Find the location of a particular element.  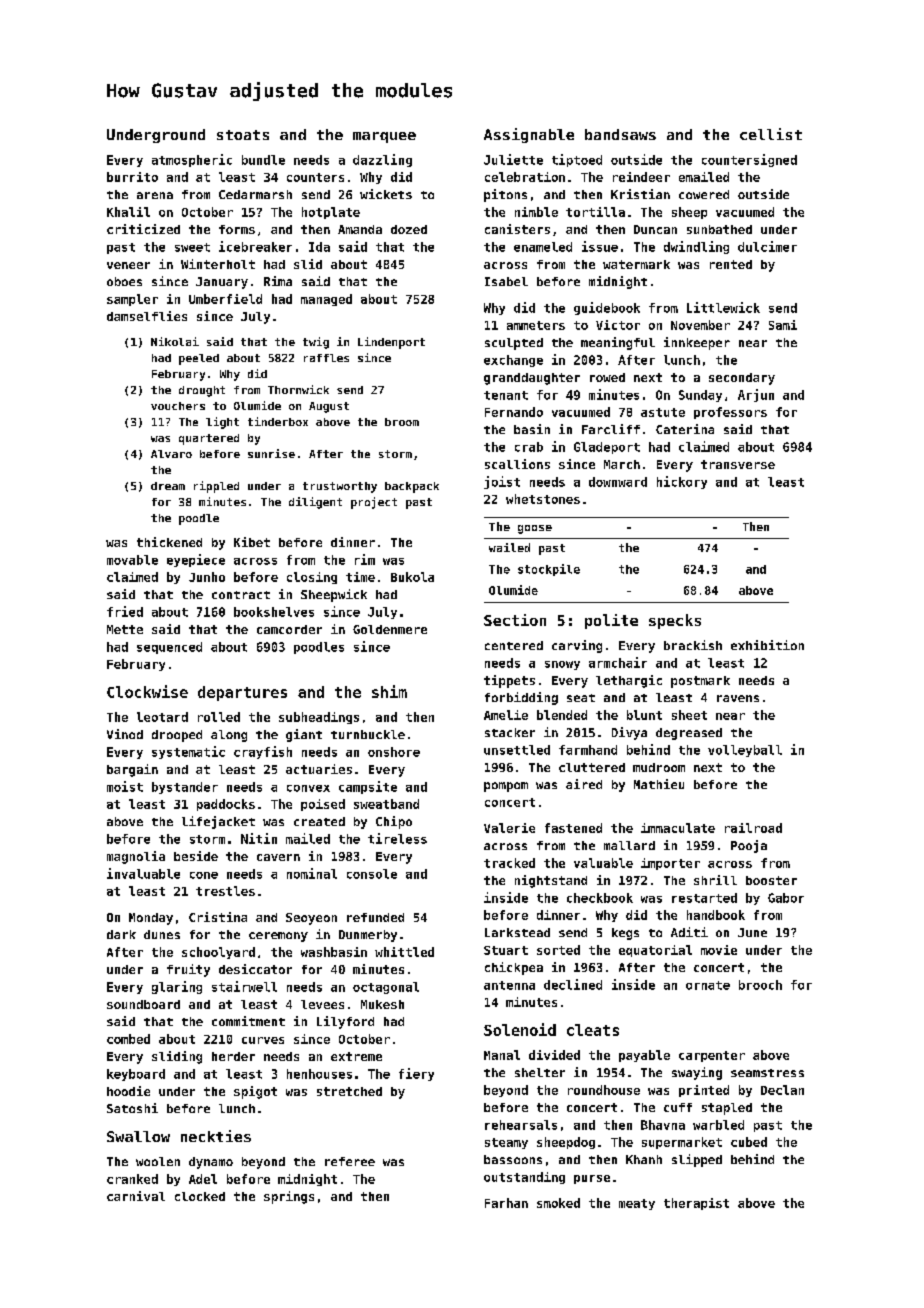

onshore is located at coordinates (394, 752).
